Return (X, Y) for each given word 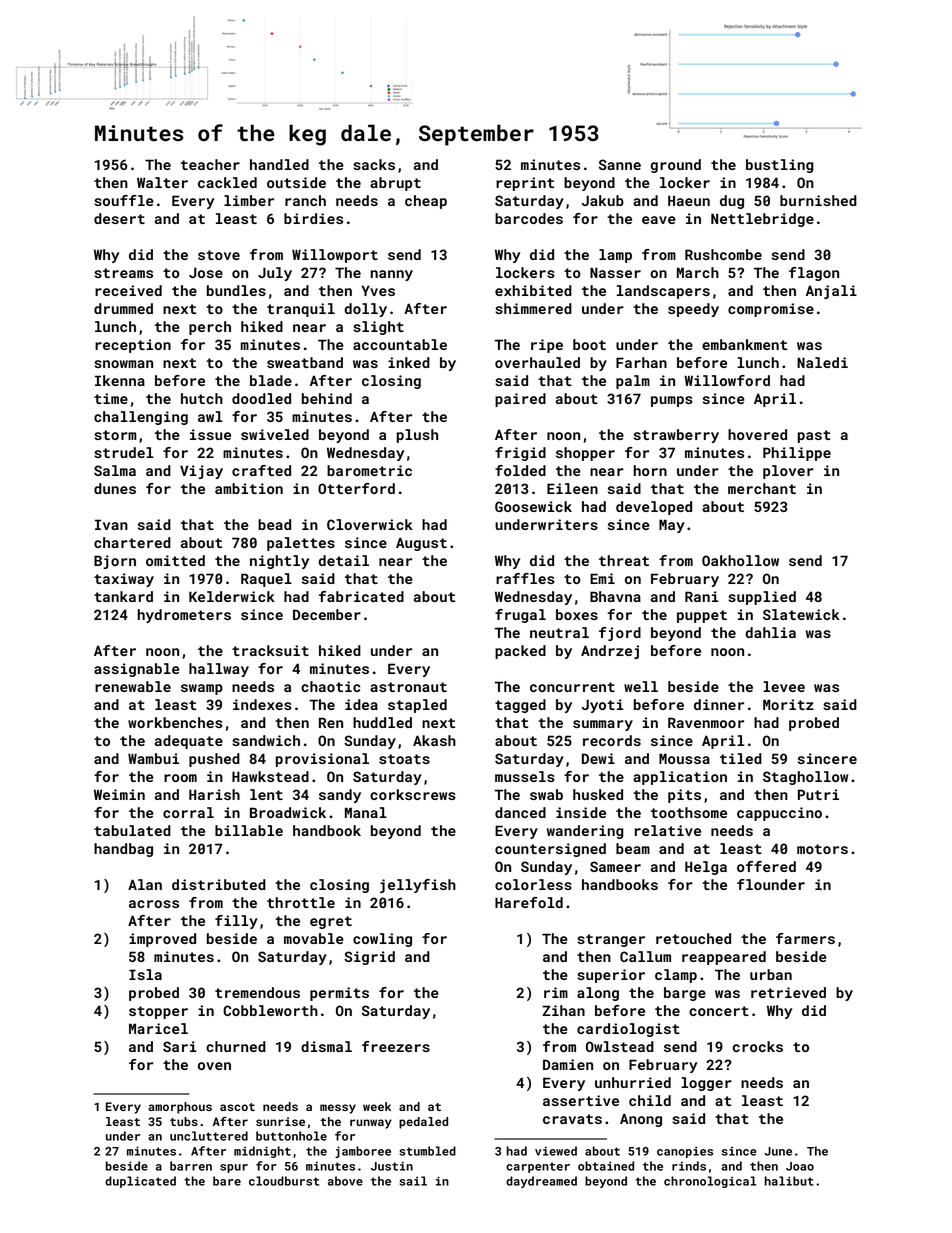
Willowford (727, 380)
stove (219, 255)
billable (249, 830)
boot (589, 344)
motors (822, 849)
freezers (396, 1046)
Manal (366, 812)
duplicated (140, 1182)
